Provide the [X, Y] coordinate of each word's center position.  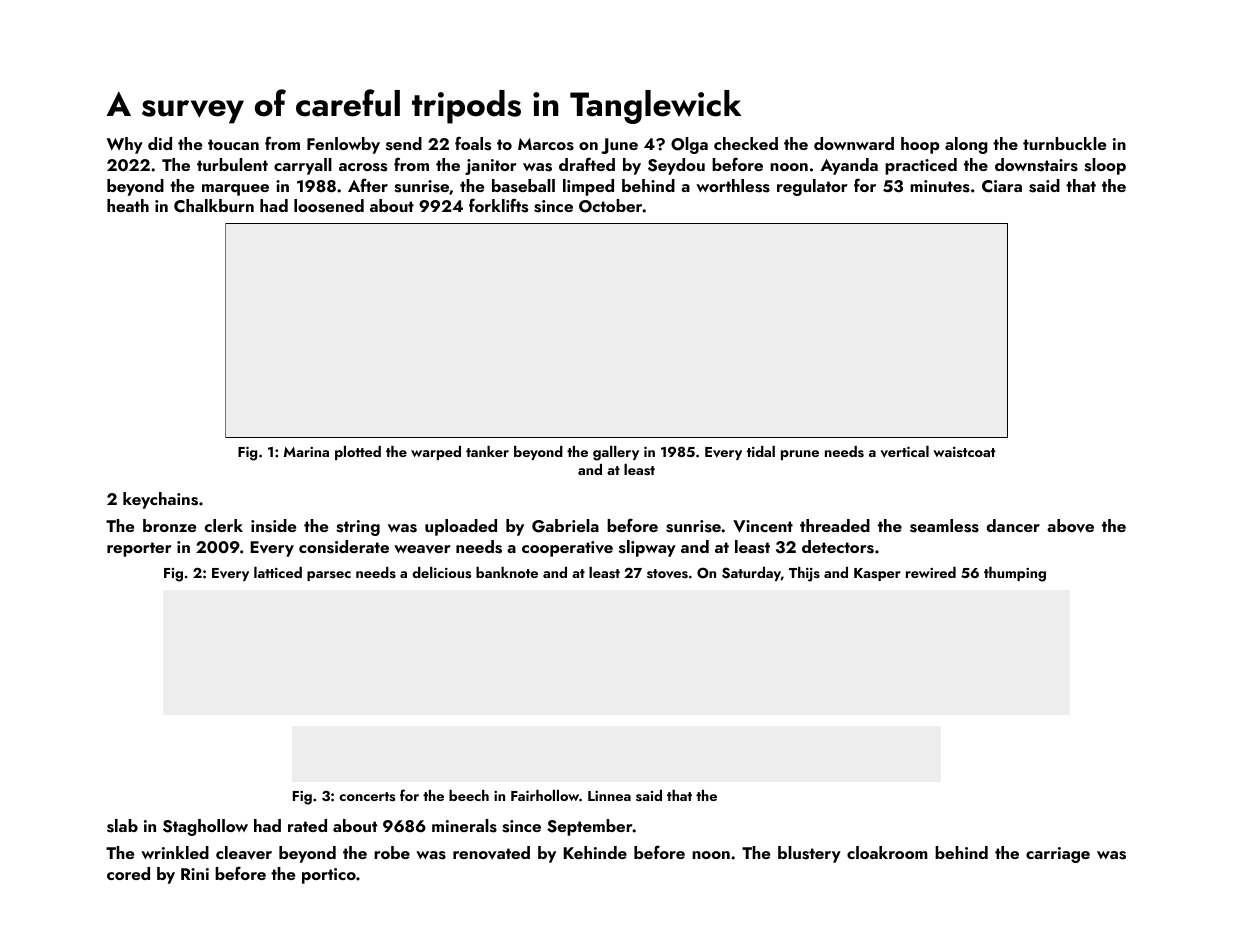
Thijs [804, 574]
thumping [1015, 574]
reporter [139, 549]
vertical [905, 452]
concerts [367, 797]
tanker [487, 451]
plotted [358, 453]
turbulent [232, 164]
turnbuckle [1064, 143]
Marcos [546, 144]
